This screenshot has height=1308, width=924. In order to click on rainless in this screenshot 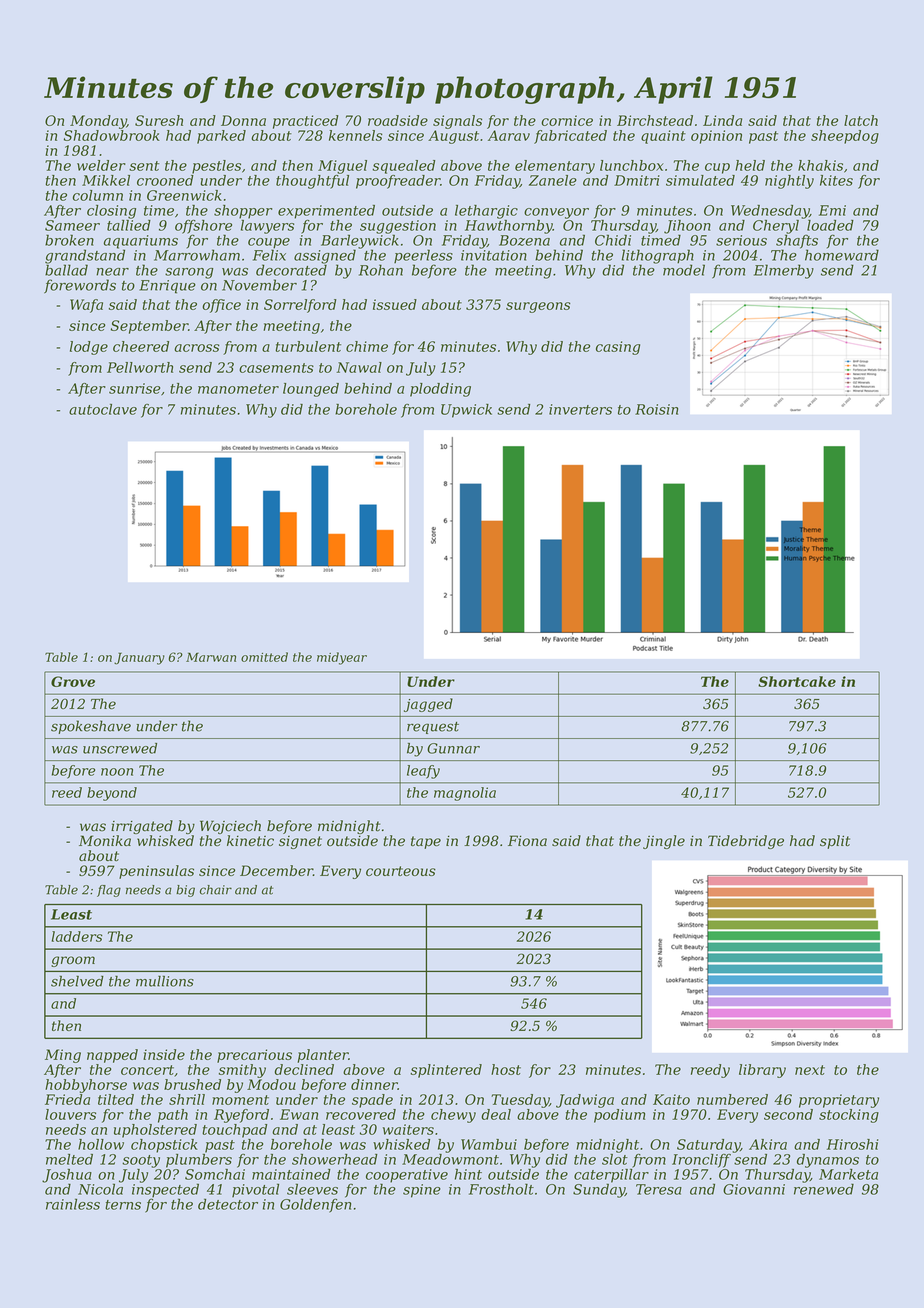, I will do `click(73, 1204)`.
